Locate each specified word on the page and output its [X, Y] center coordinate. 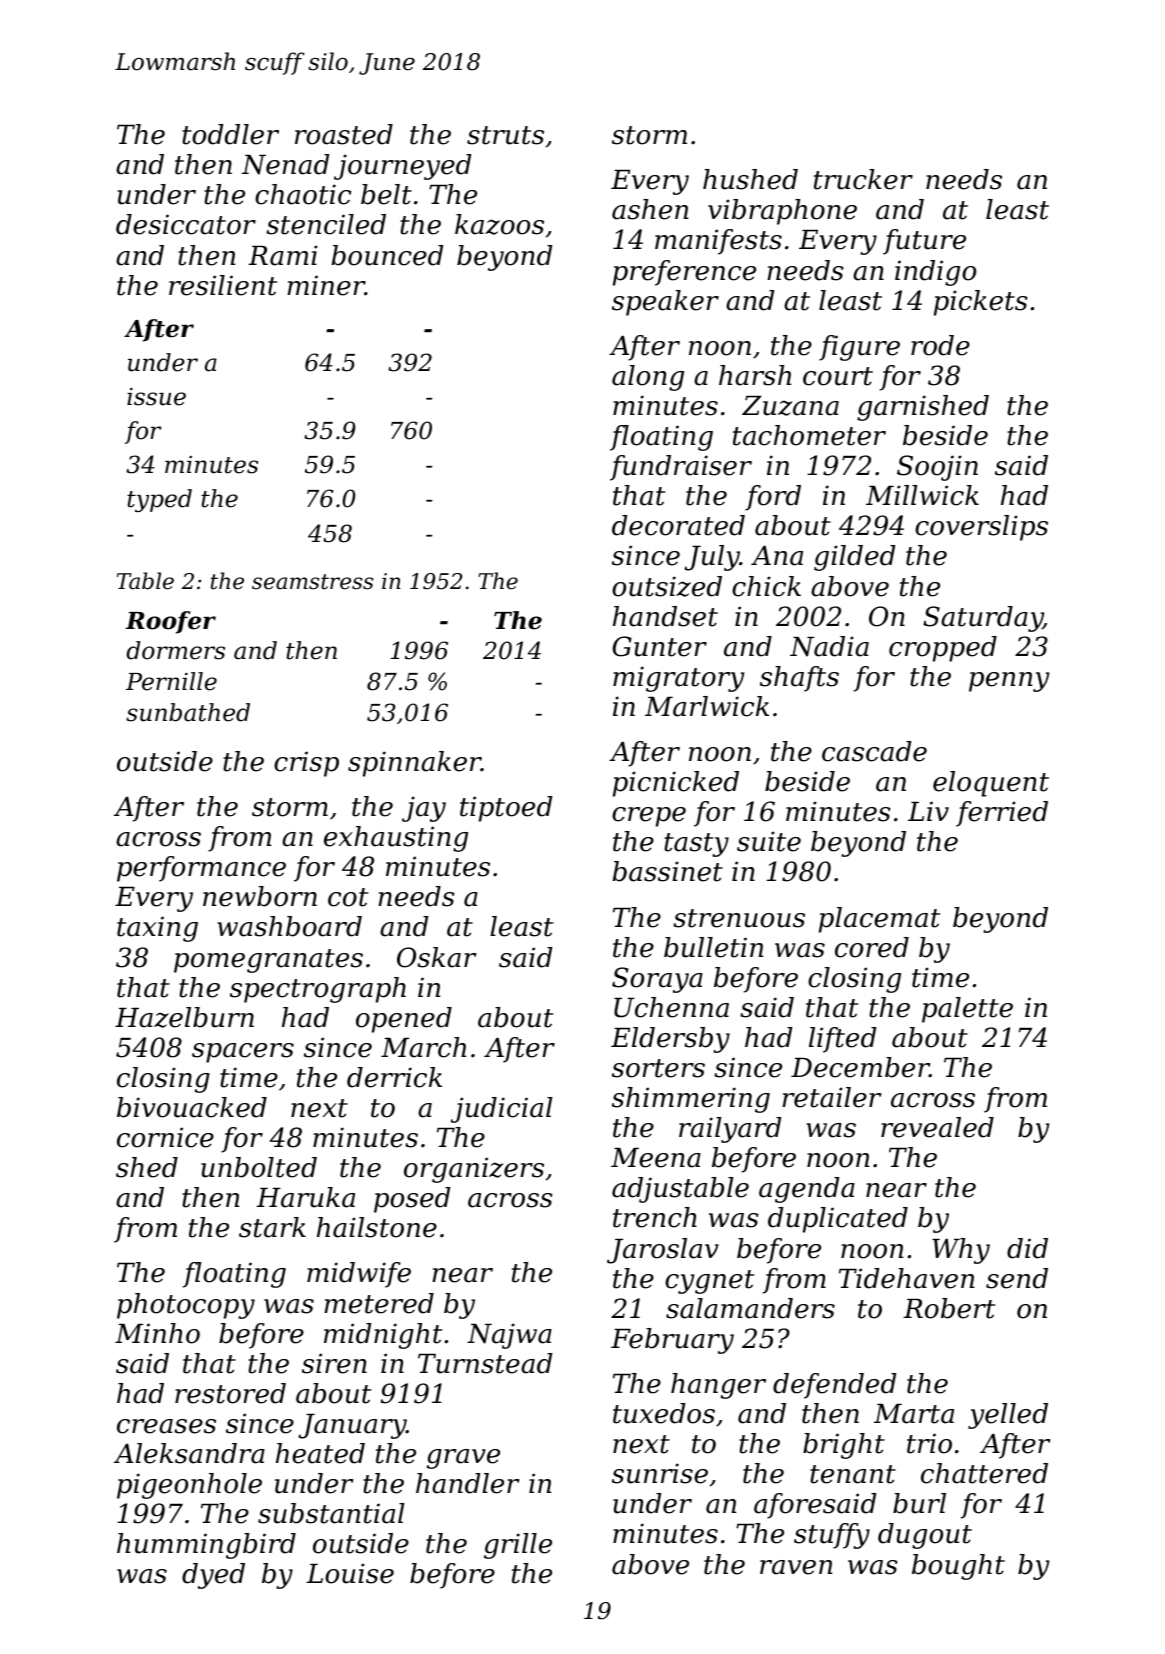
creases [166, 1426]
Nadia [829, 646]
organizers [474, 1170]
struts [505, 135]
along [648, 378]
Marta [914, 1414]
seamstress [312, 582]
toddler [230, 134]
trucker [863, 179]
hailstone [377, 1227]
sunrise [660, 1473]
